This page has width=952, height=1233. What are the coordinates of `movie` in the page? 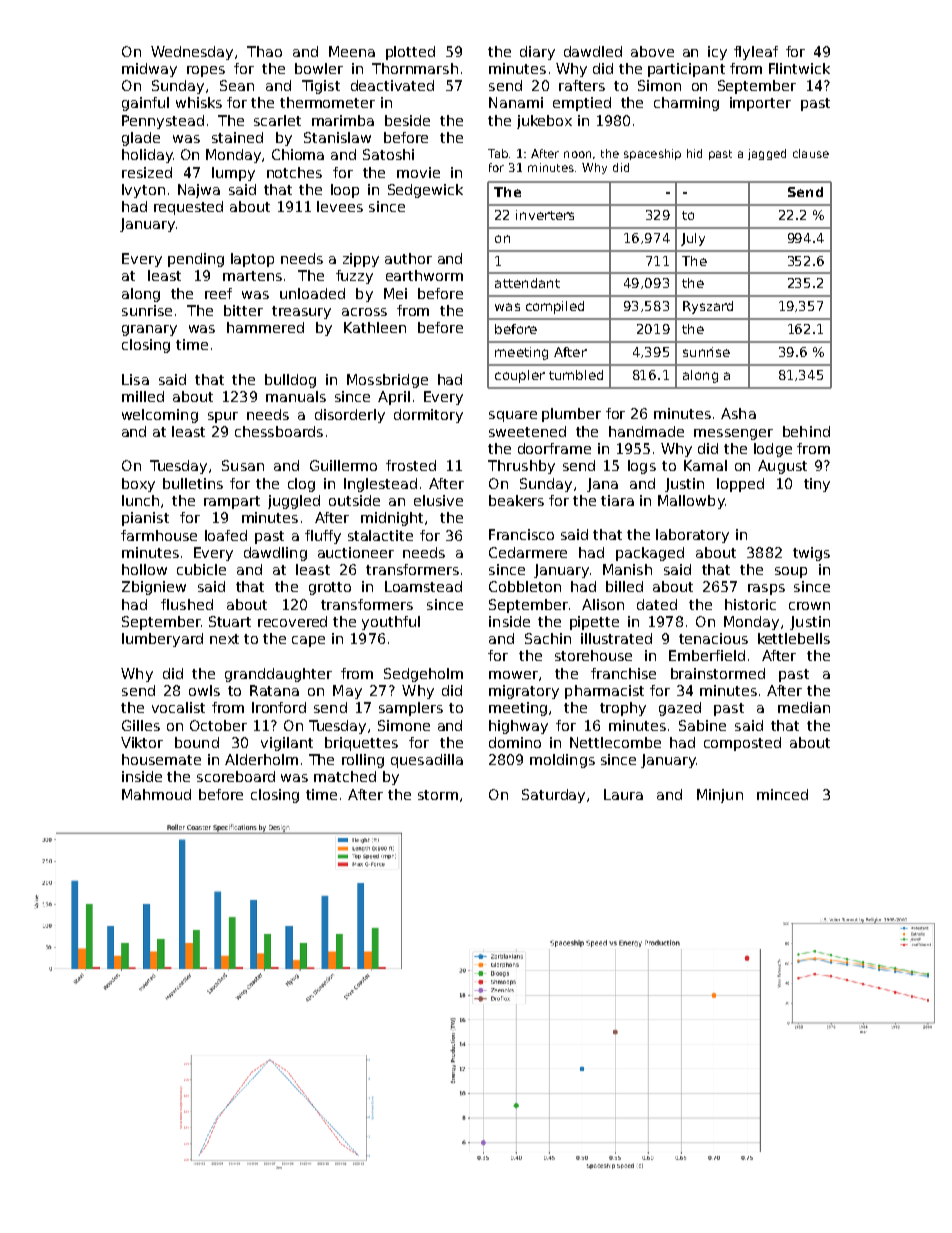 It's located at (418, 172).
